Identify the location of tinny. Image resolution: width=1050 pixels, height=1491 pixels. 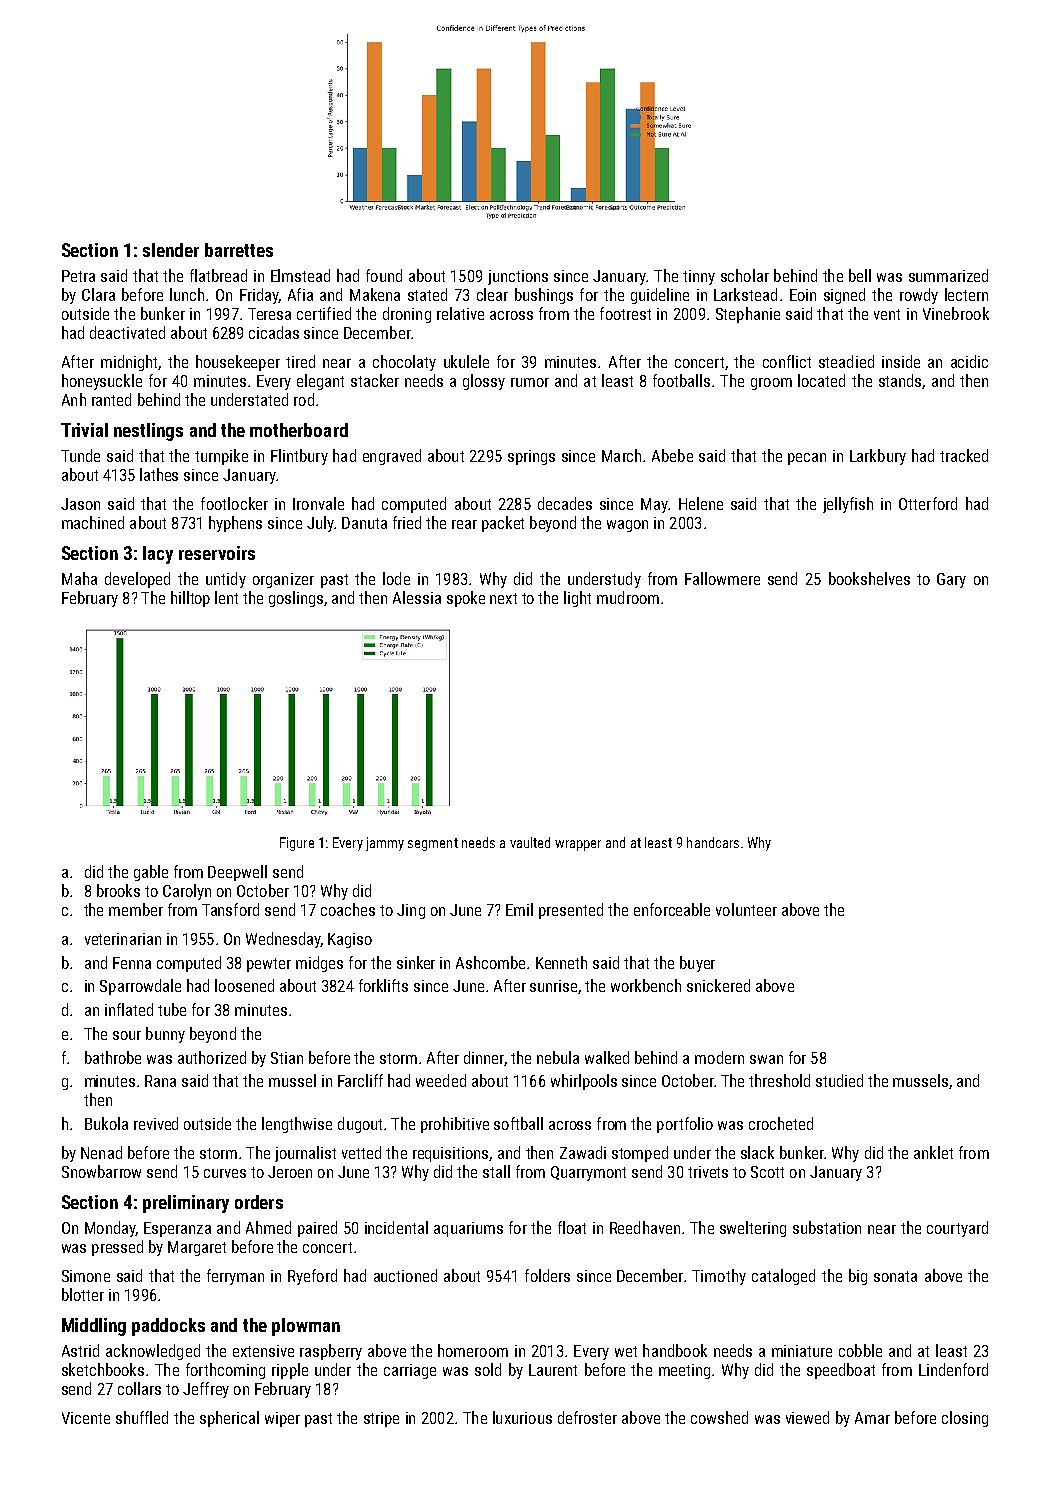
(699, 277).
